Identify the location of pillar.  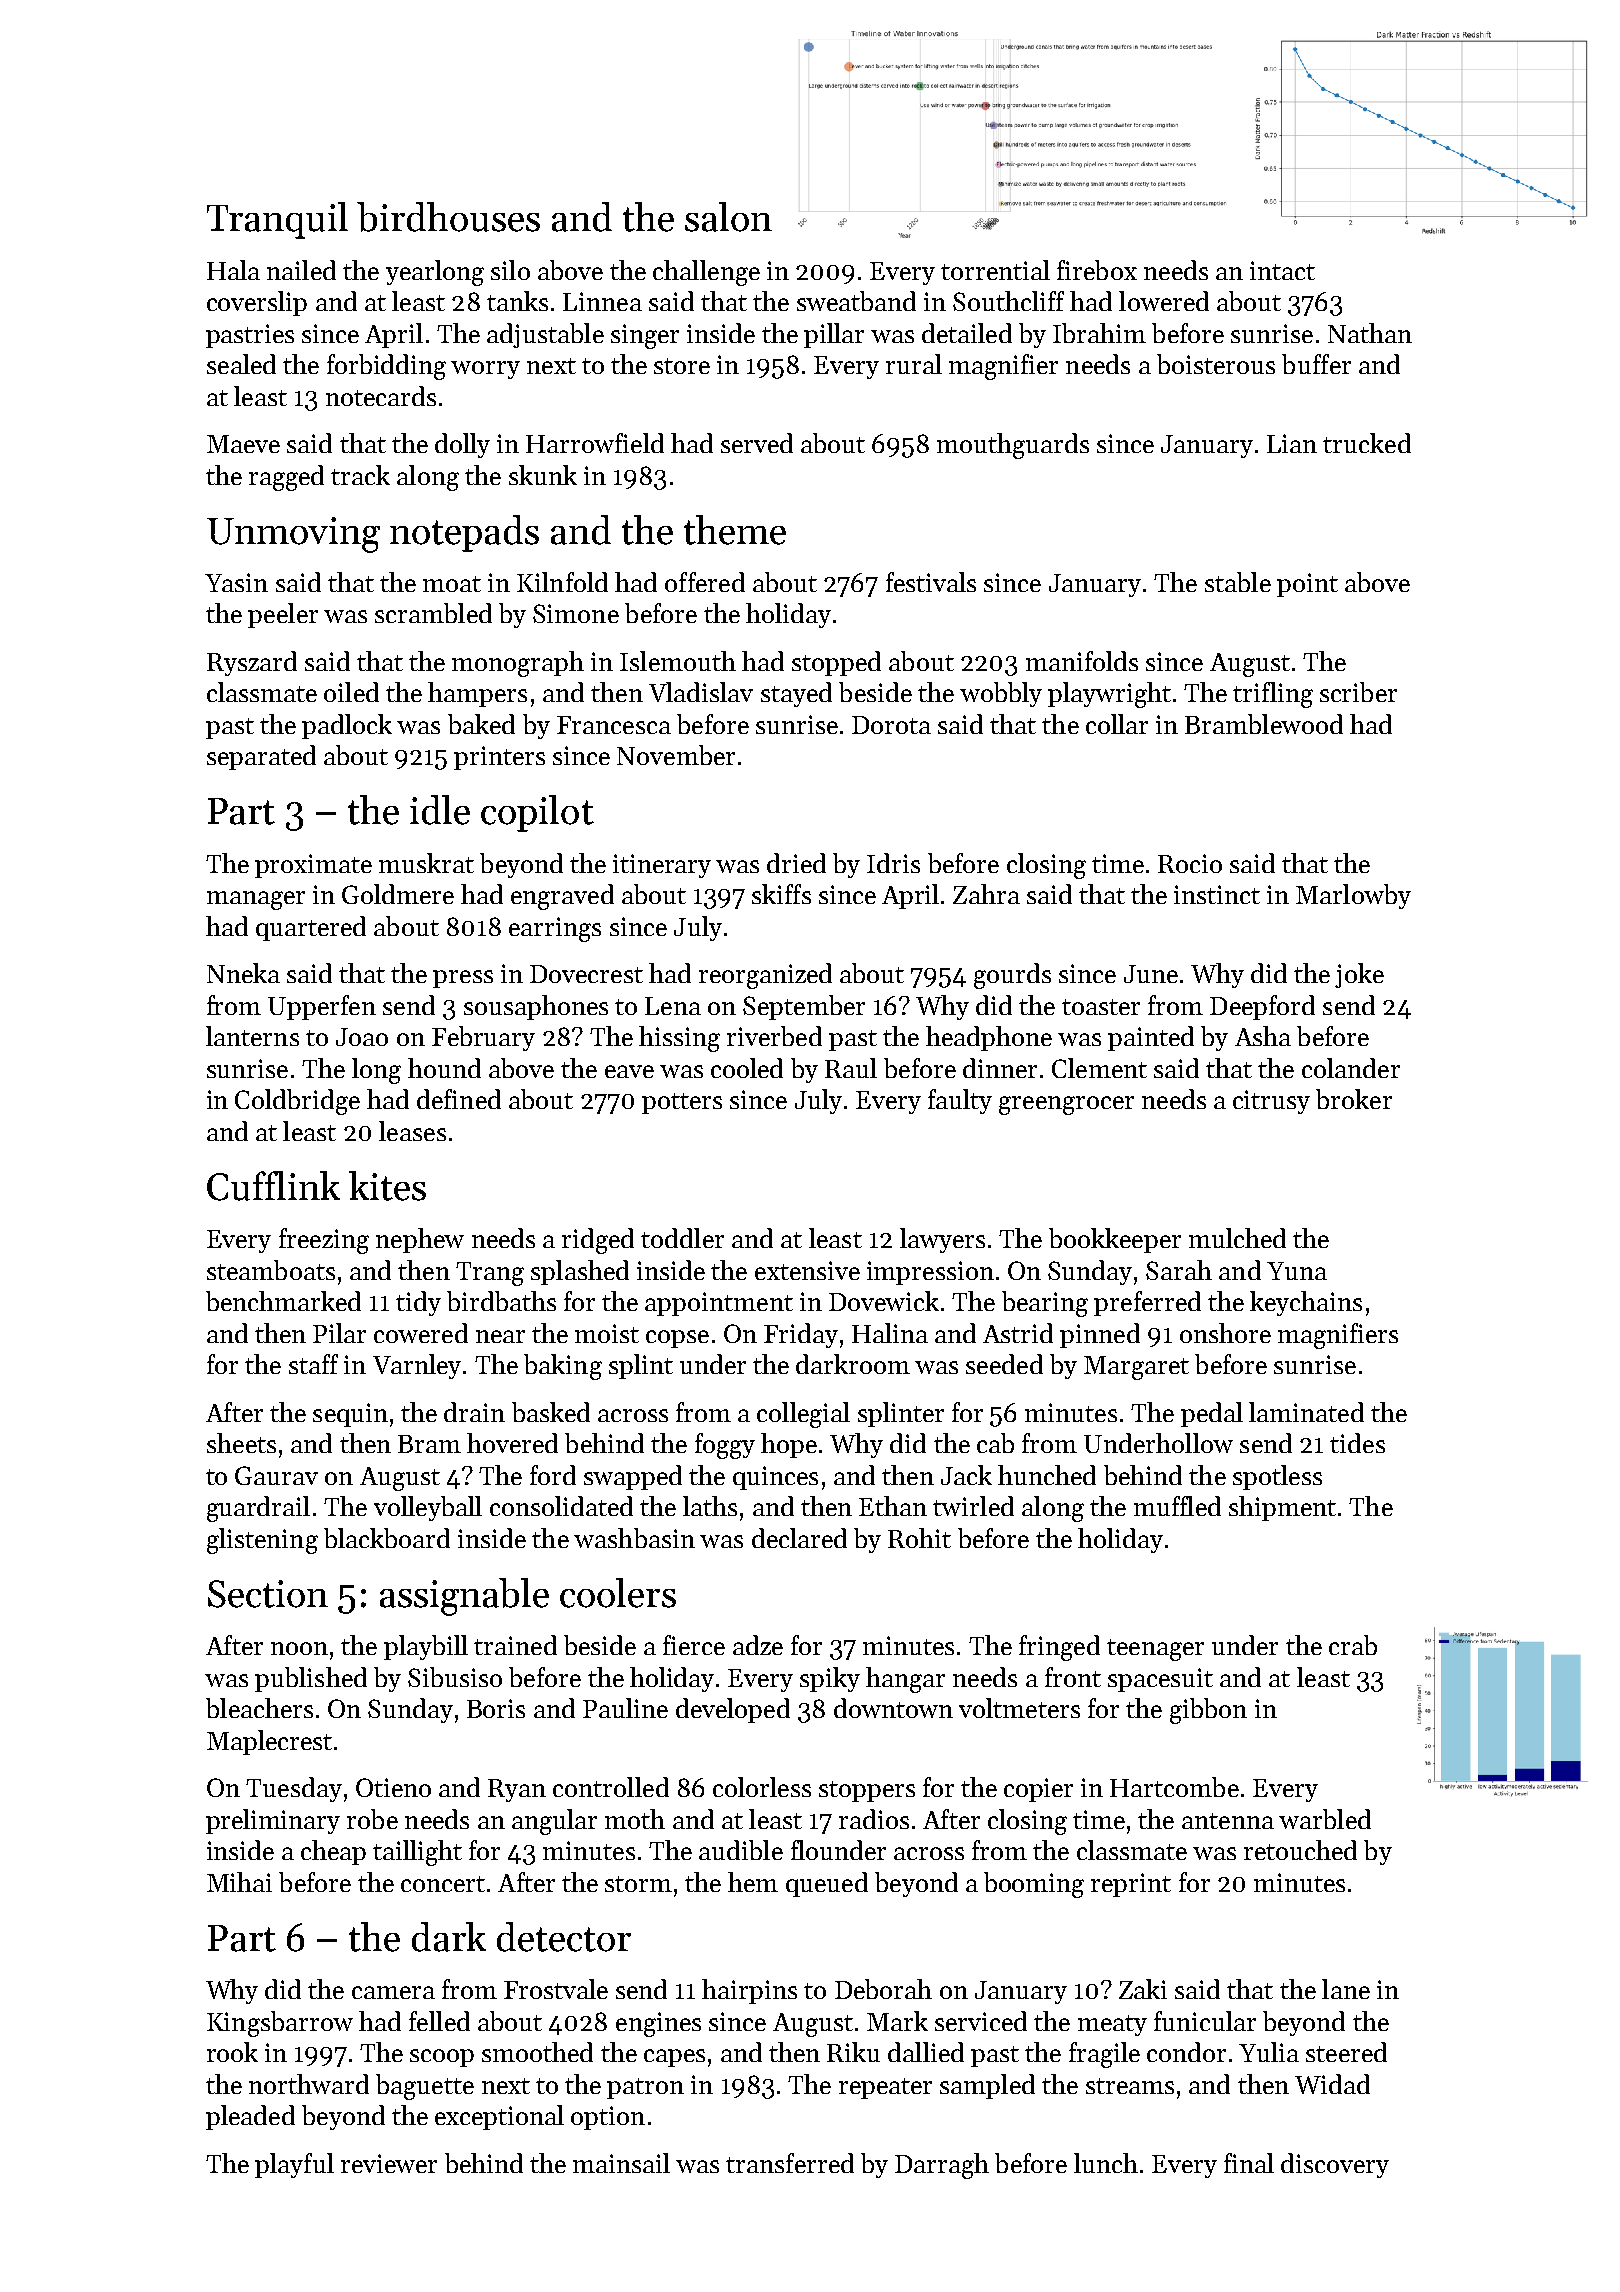
(834, 335).
